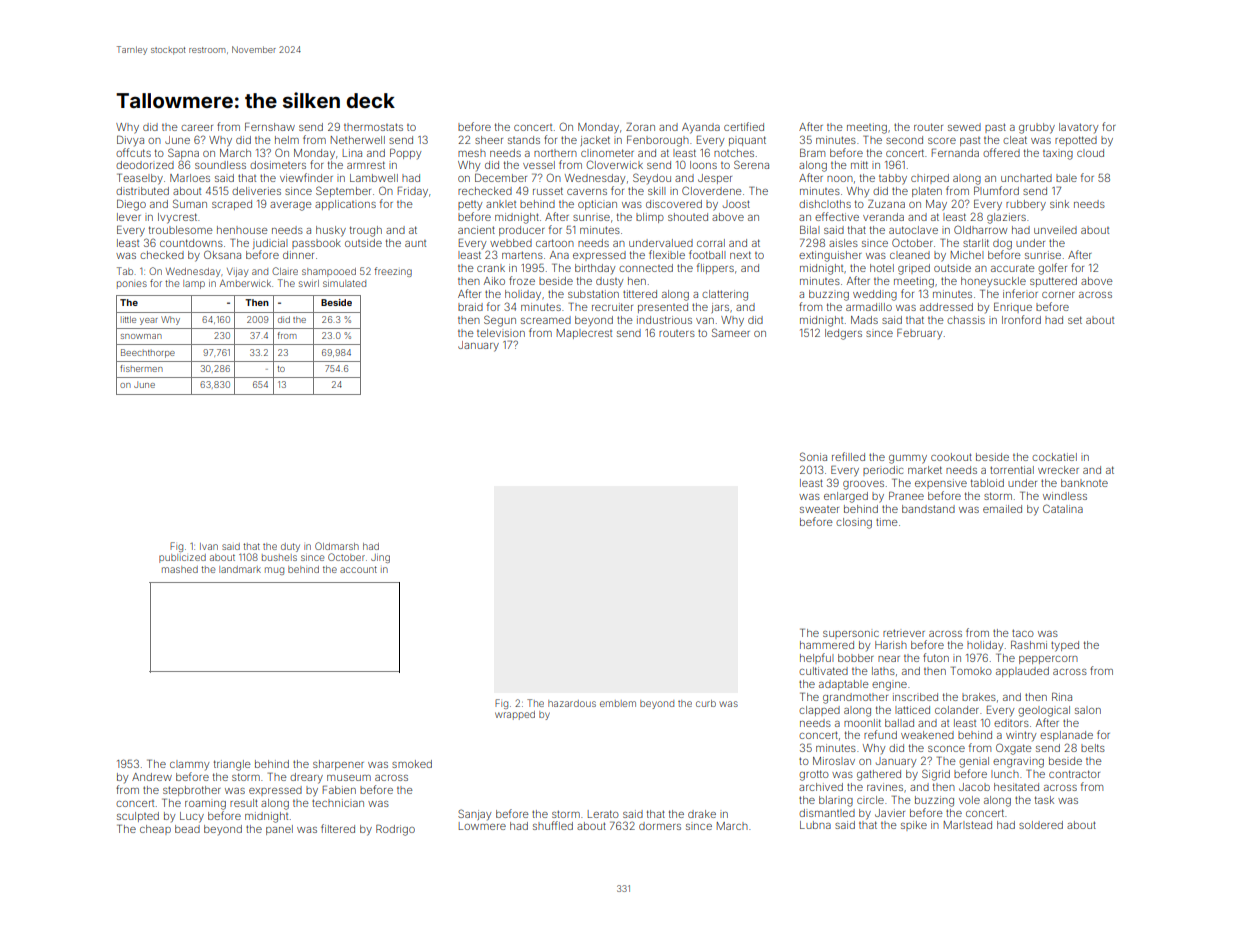 This page has width=1233, height=952. I want to click on wrapped, so click(515, 715).
